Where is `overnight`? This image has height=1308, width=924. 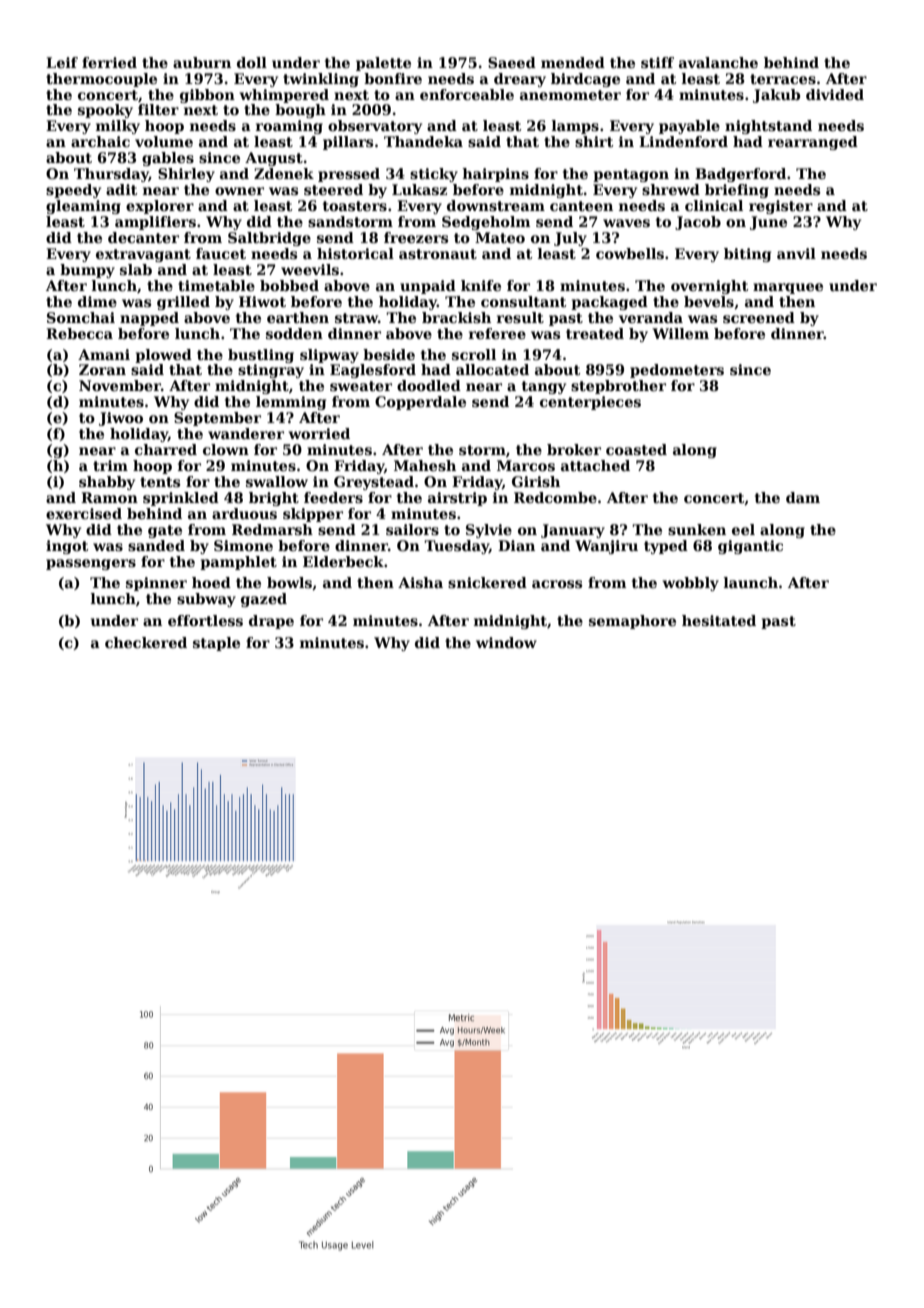 overnight is located at coordinates (710, 287).
